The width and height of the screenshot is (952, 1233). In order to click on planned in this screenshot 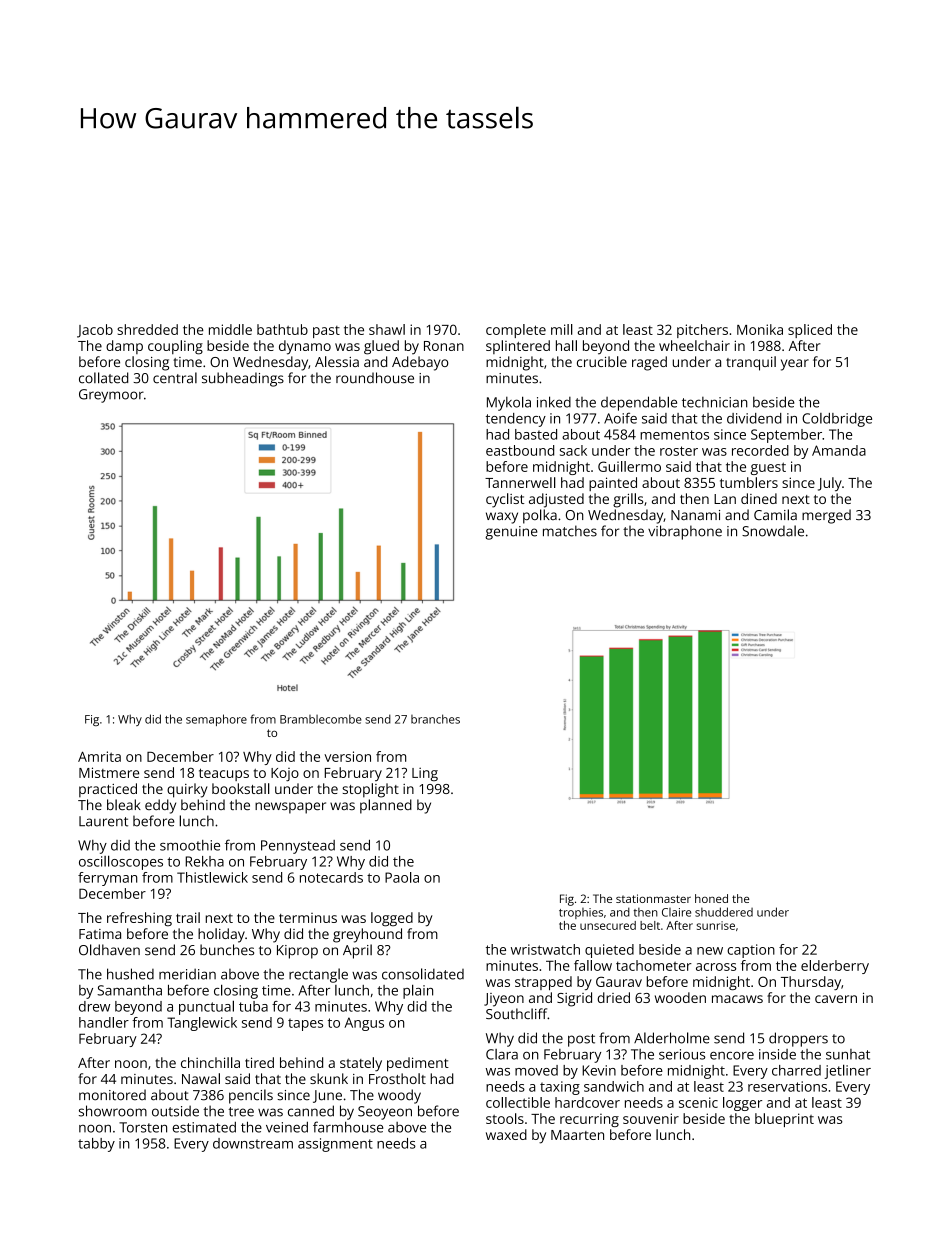, I will do `click(386, 806)`.
